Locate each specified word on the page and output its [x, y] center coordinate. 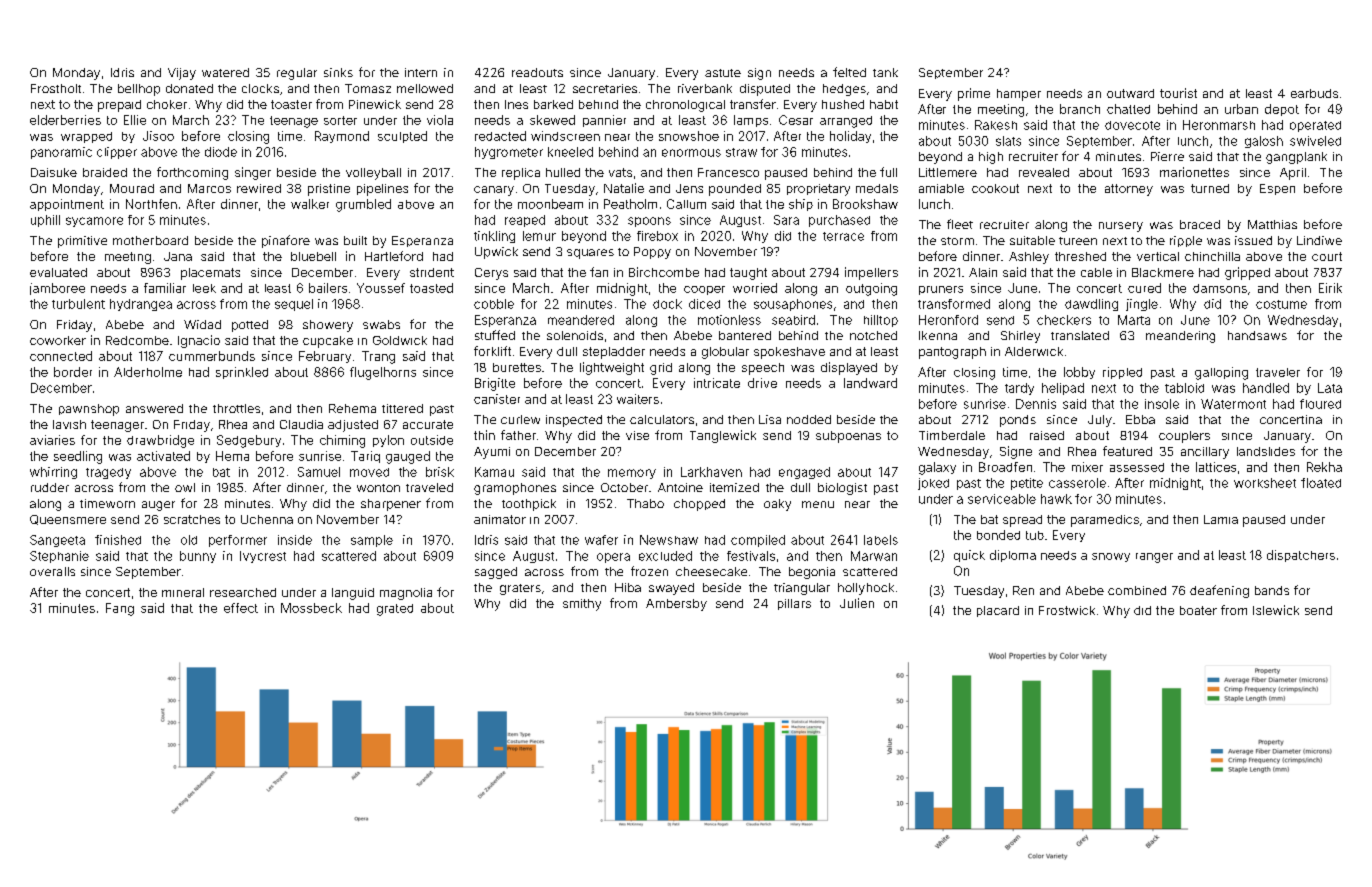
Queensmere [68, 520]
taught [748, 274]
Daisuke [54, 172]
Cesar [796, 120]
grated [395, 610]
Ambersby [676, 605]
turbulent [78, 304]
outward [1130, 93]
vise [637, 435]
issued [1253, 240]
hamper [1019, 95]
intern [421, 72]
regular [297, 74]
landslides [1266, 451]
